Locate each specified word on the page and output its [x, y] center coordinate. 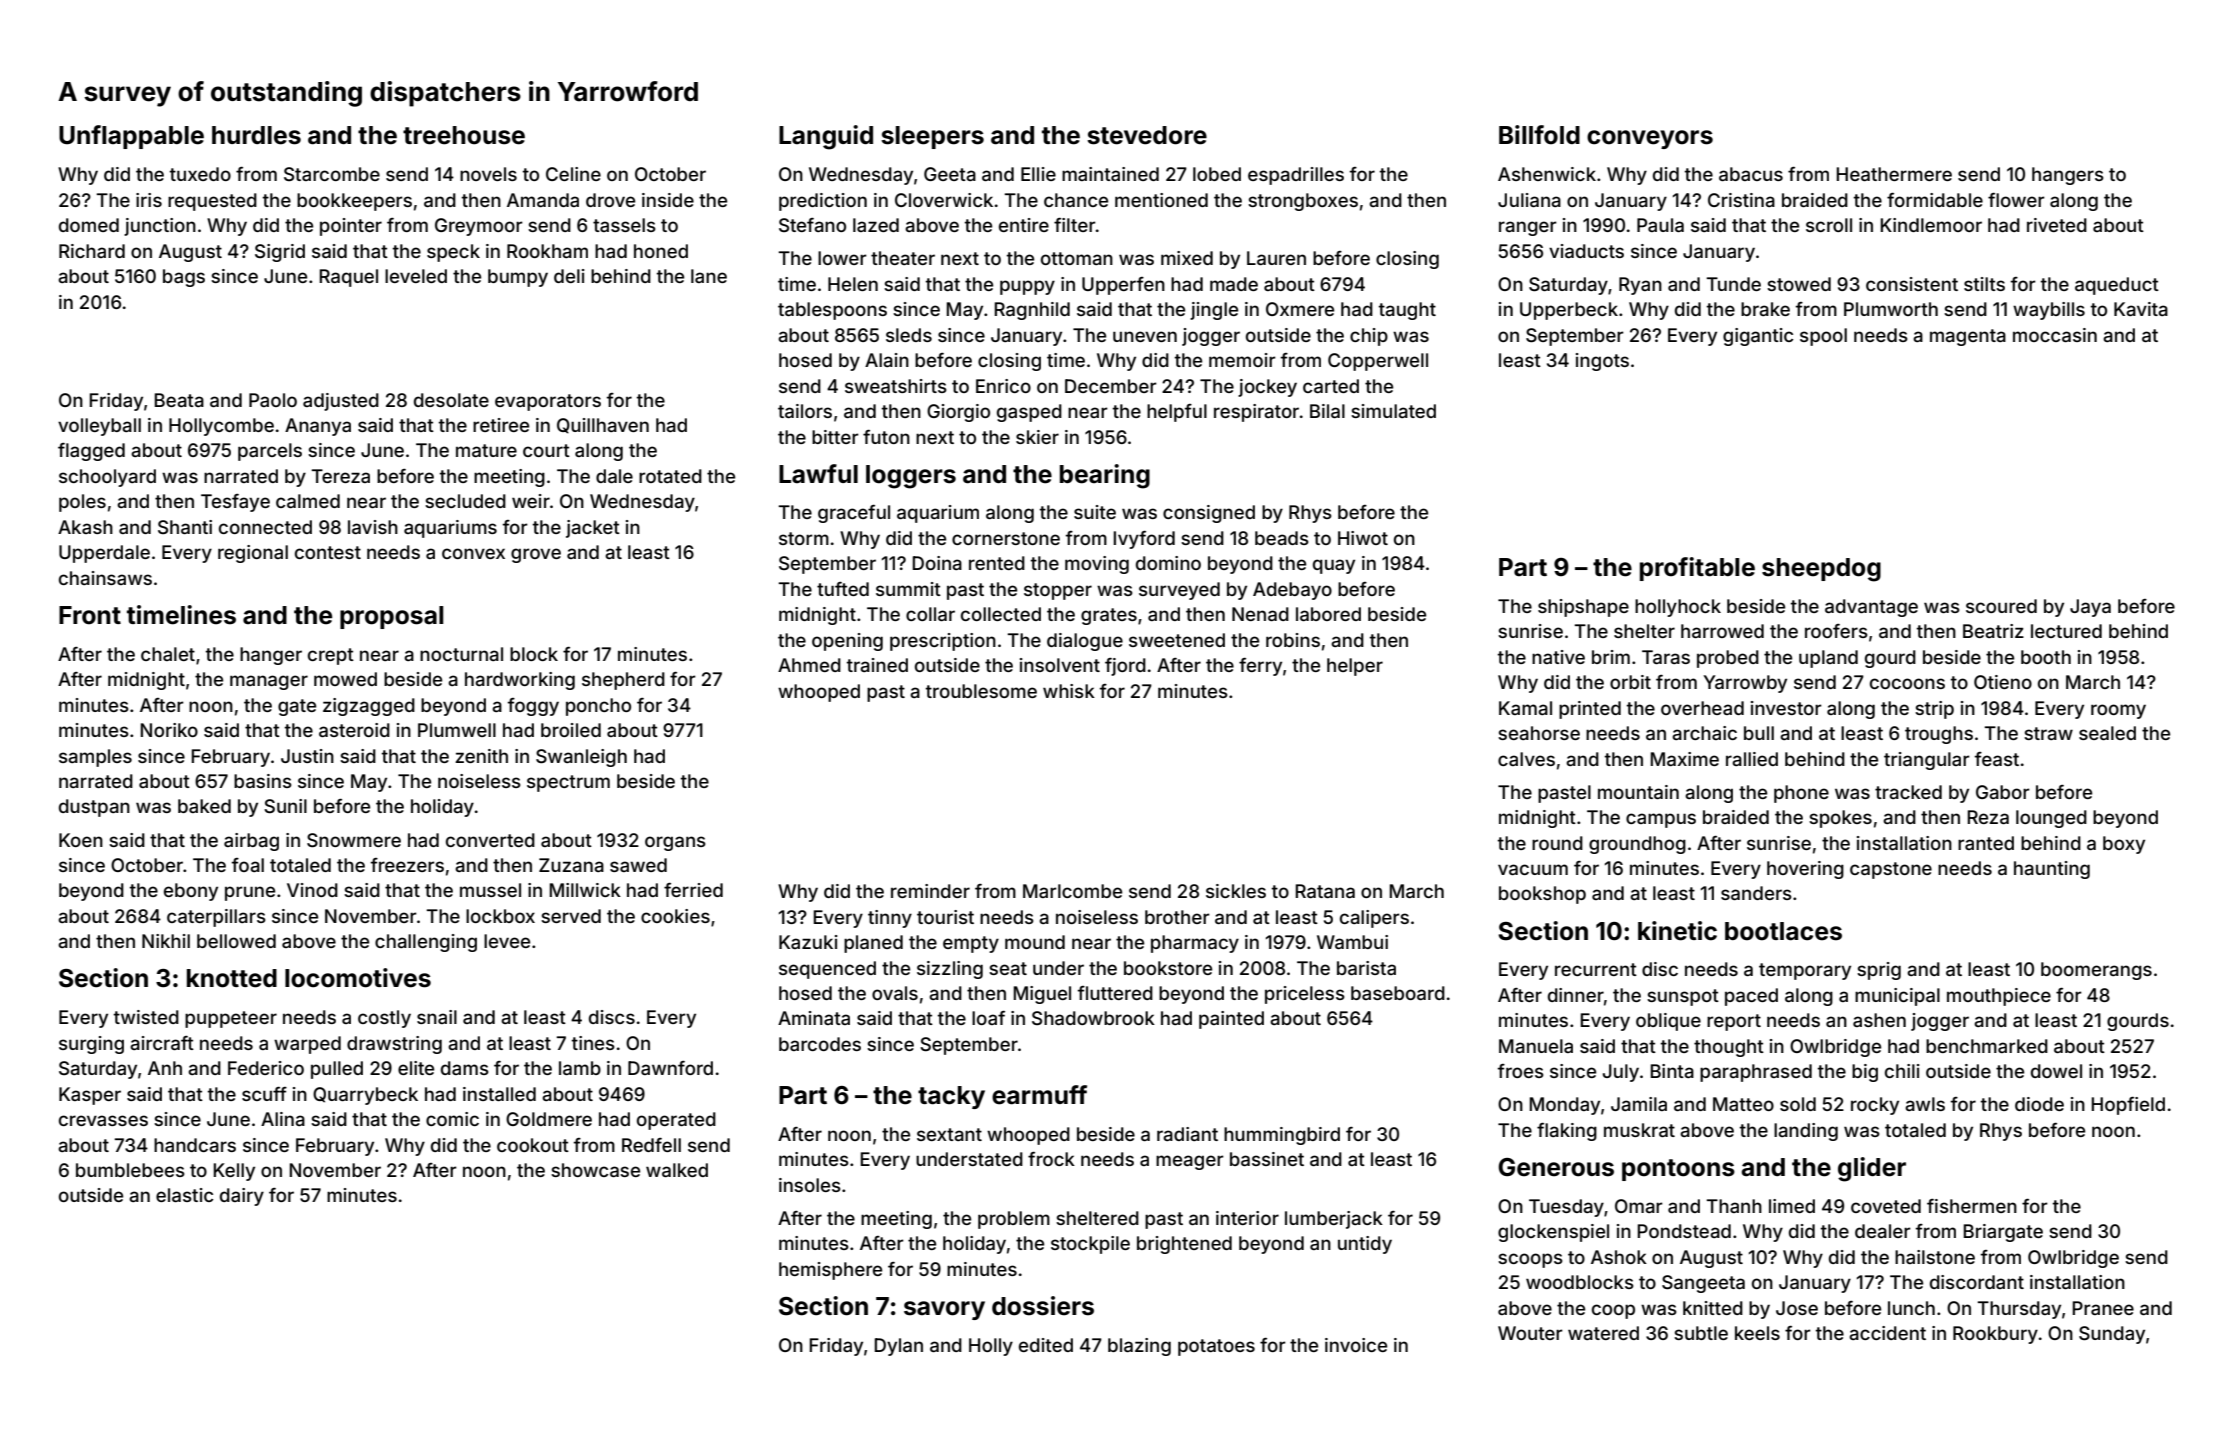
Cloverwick [944, 200]
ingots [1602, 362]
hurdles [256, 135]
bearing [1105, 476]
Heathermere [1894, 174]
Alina [283, 1119]
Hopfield [2128, 1106]
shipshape [1583, 608]
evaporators [548, 402]
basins [263, 781]
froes [1521, 1071]
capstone [1891, 870]
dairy [242, 1197]
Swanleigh [581, 758]
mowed [345, 679]
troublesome [981, 691]
